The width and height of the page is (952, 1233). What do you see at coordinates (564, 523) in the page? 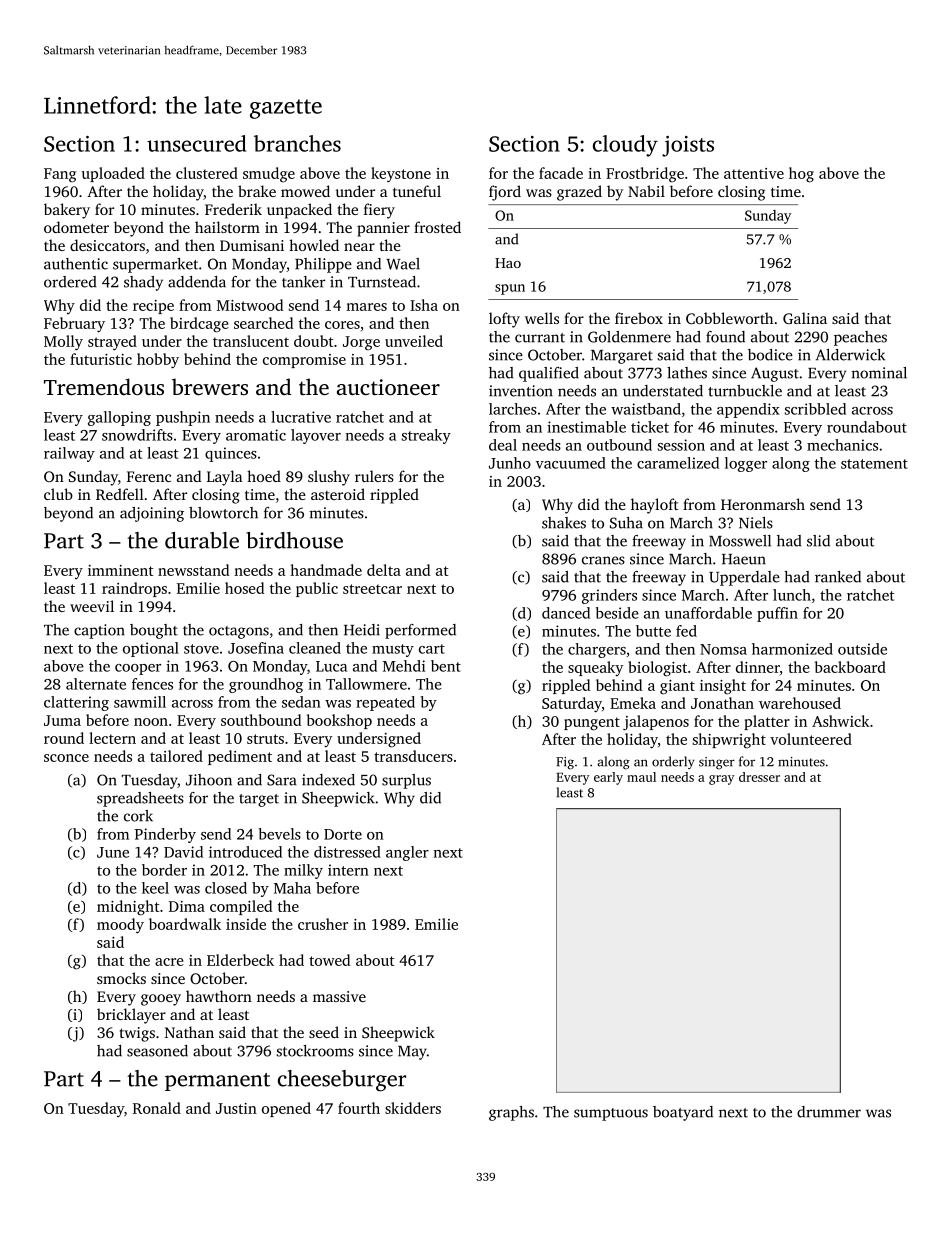
I see `shakes` at bounding box center [564, 523].
